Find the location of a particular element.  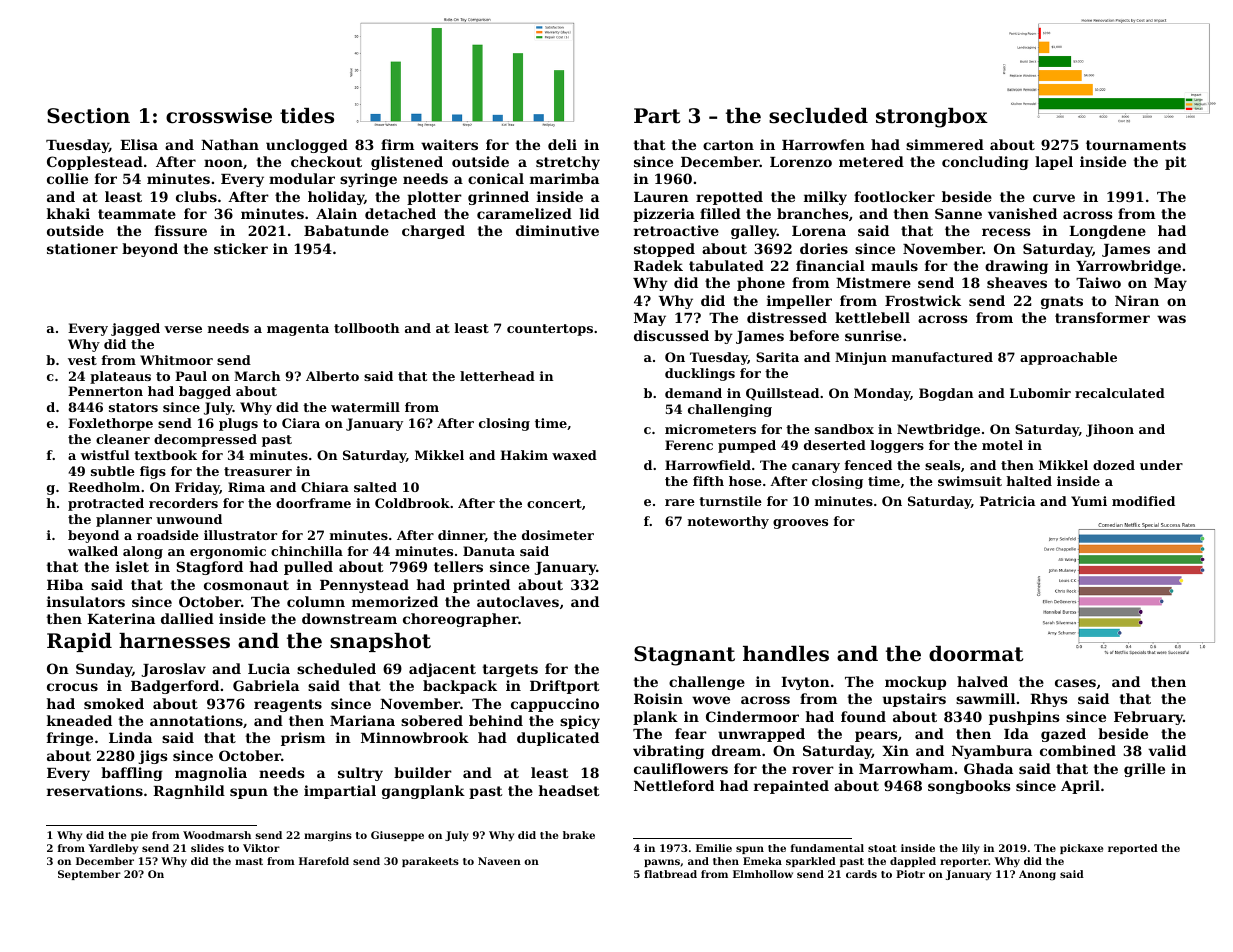

column is located at coordinates (316, 601).
